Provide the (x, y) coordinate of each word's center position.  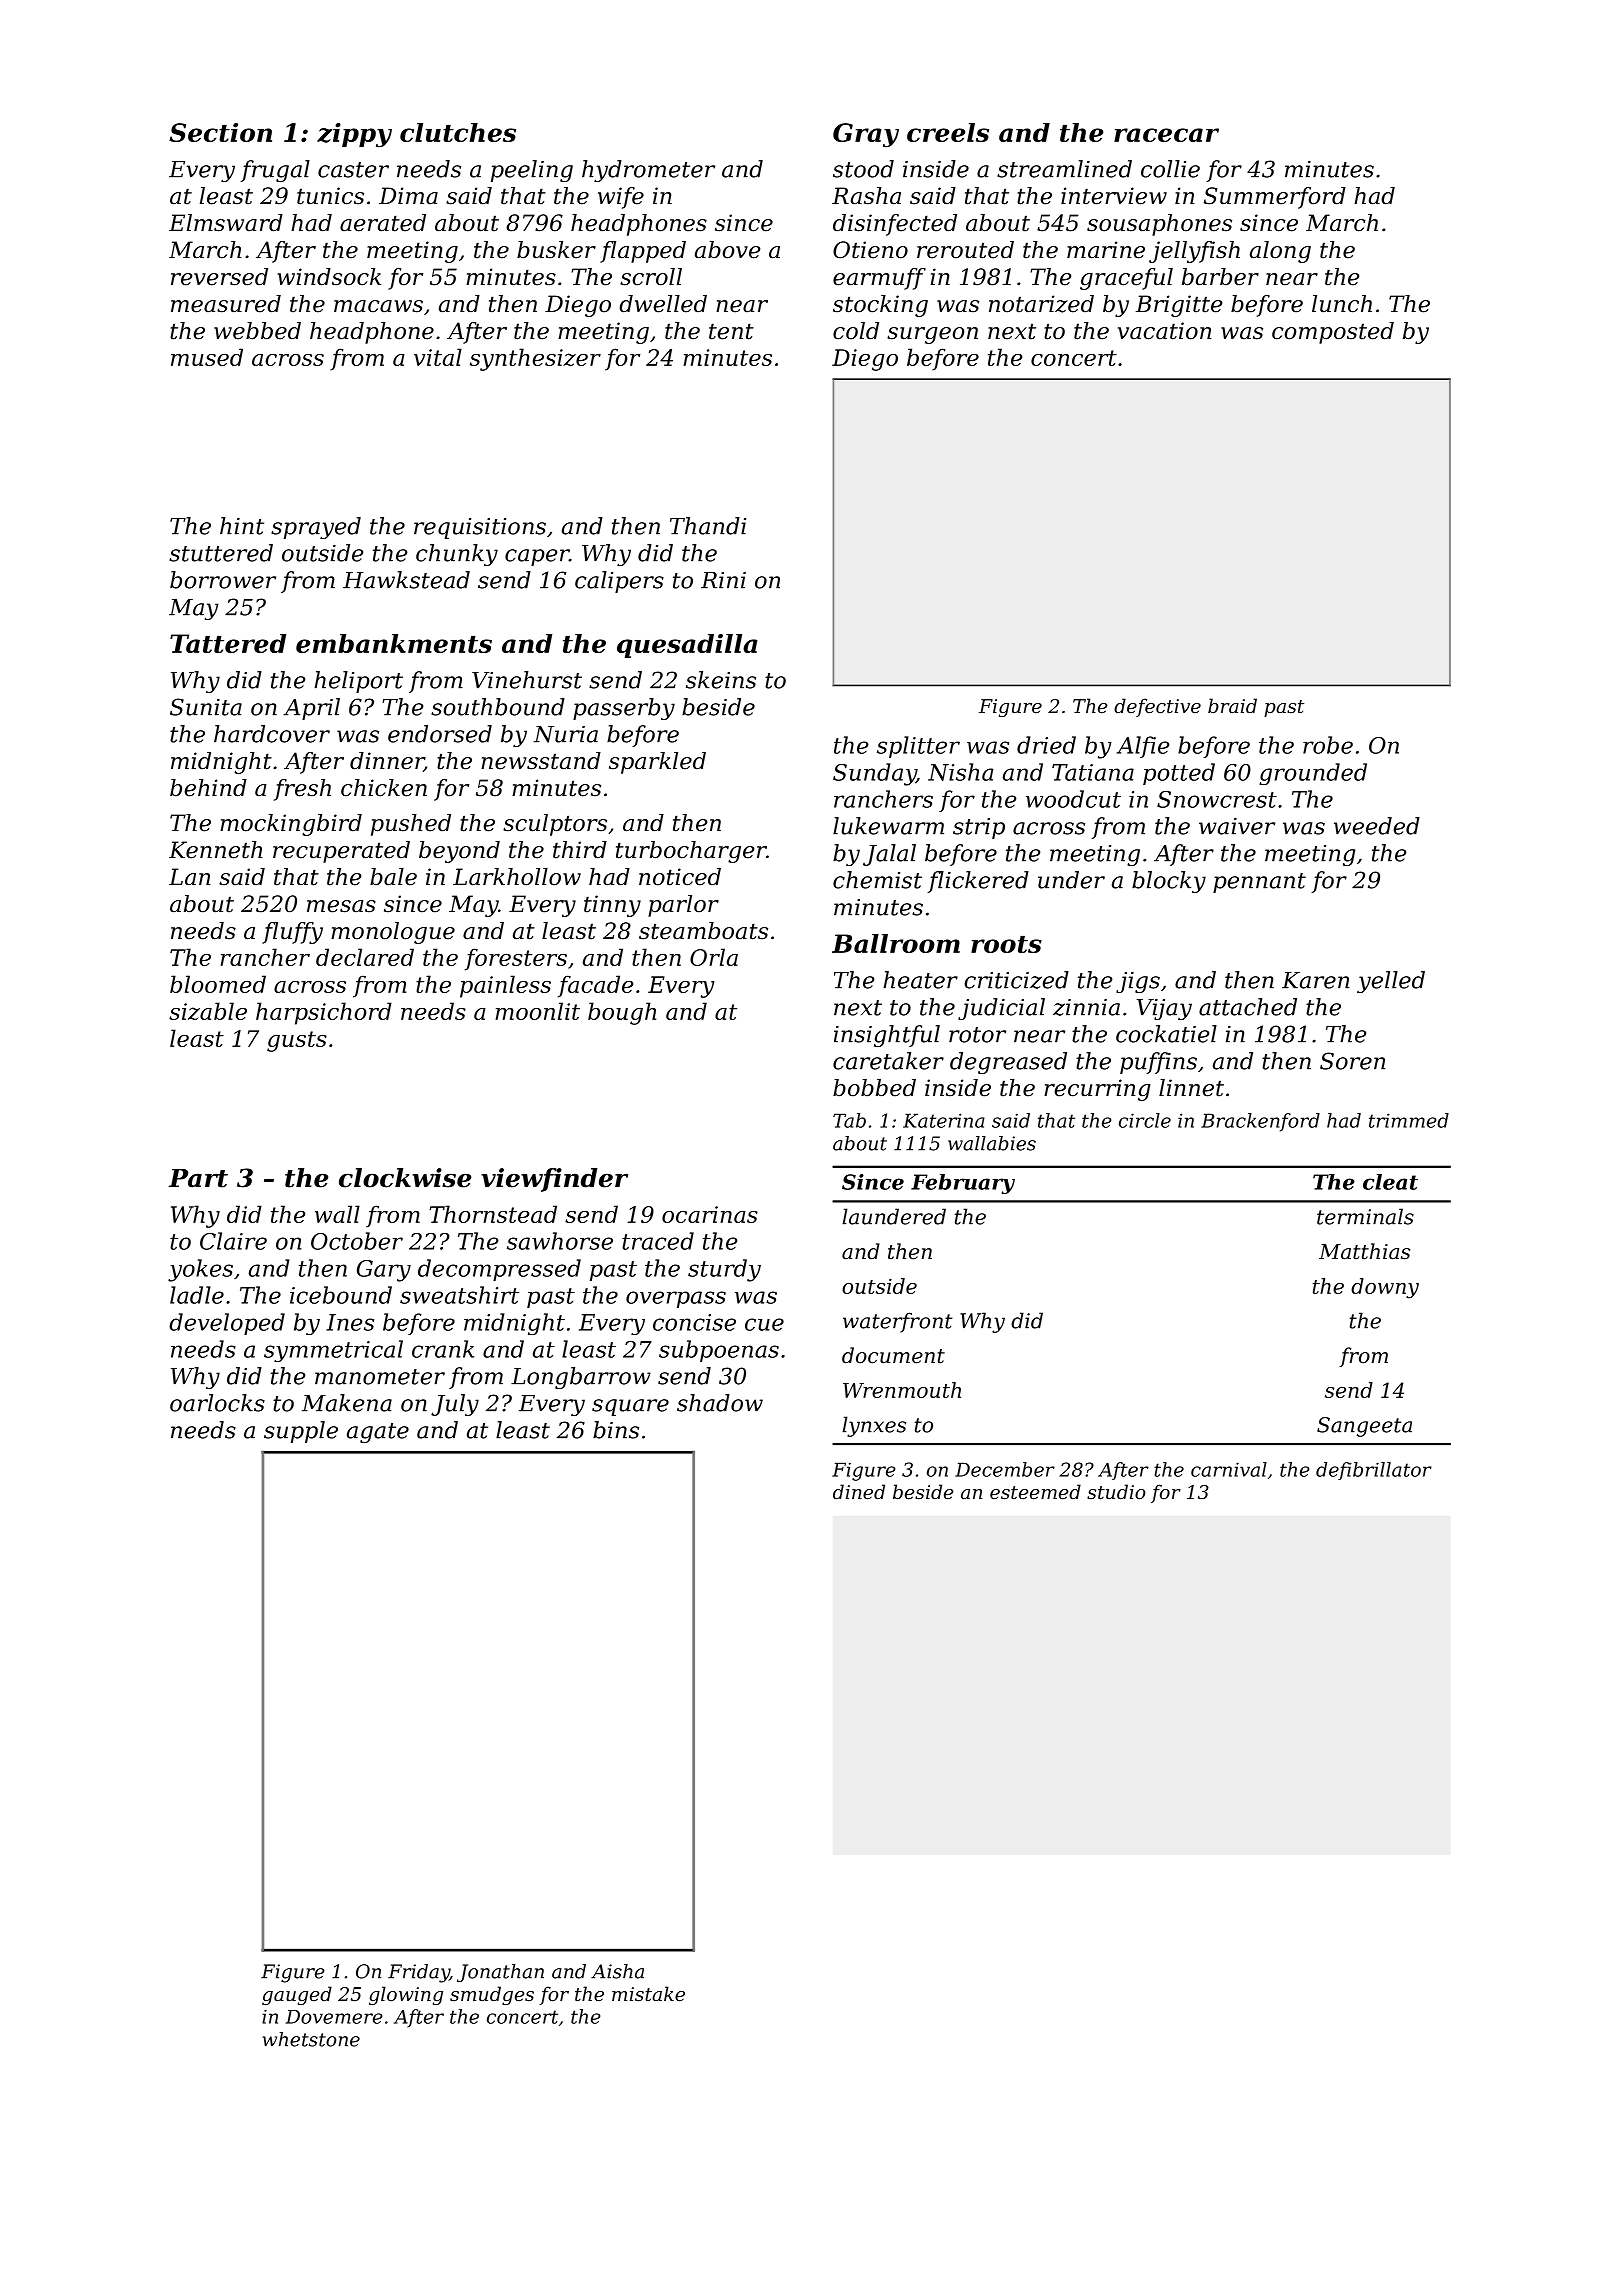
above (727, 250)
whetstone (311, 2039)
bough (622, 1013)
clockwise (405, 1178)
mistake (648, 1993)
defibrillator (1374, 1471)
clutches (458, 132)
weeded (1377, 826)
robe (1328, 745)
